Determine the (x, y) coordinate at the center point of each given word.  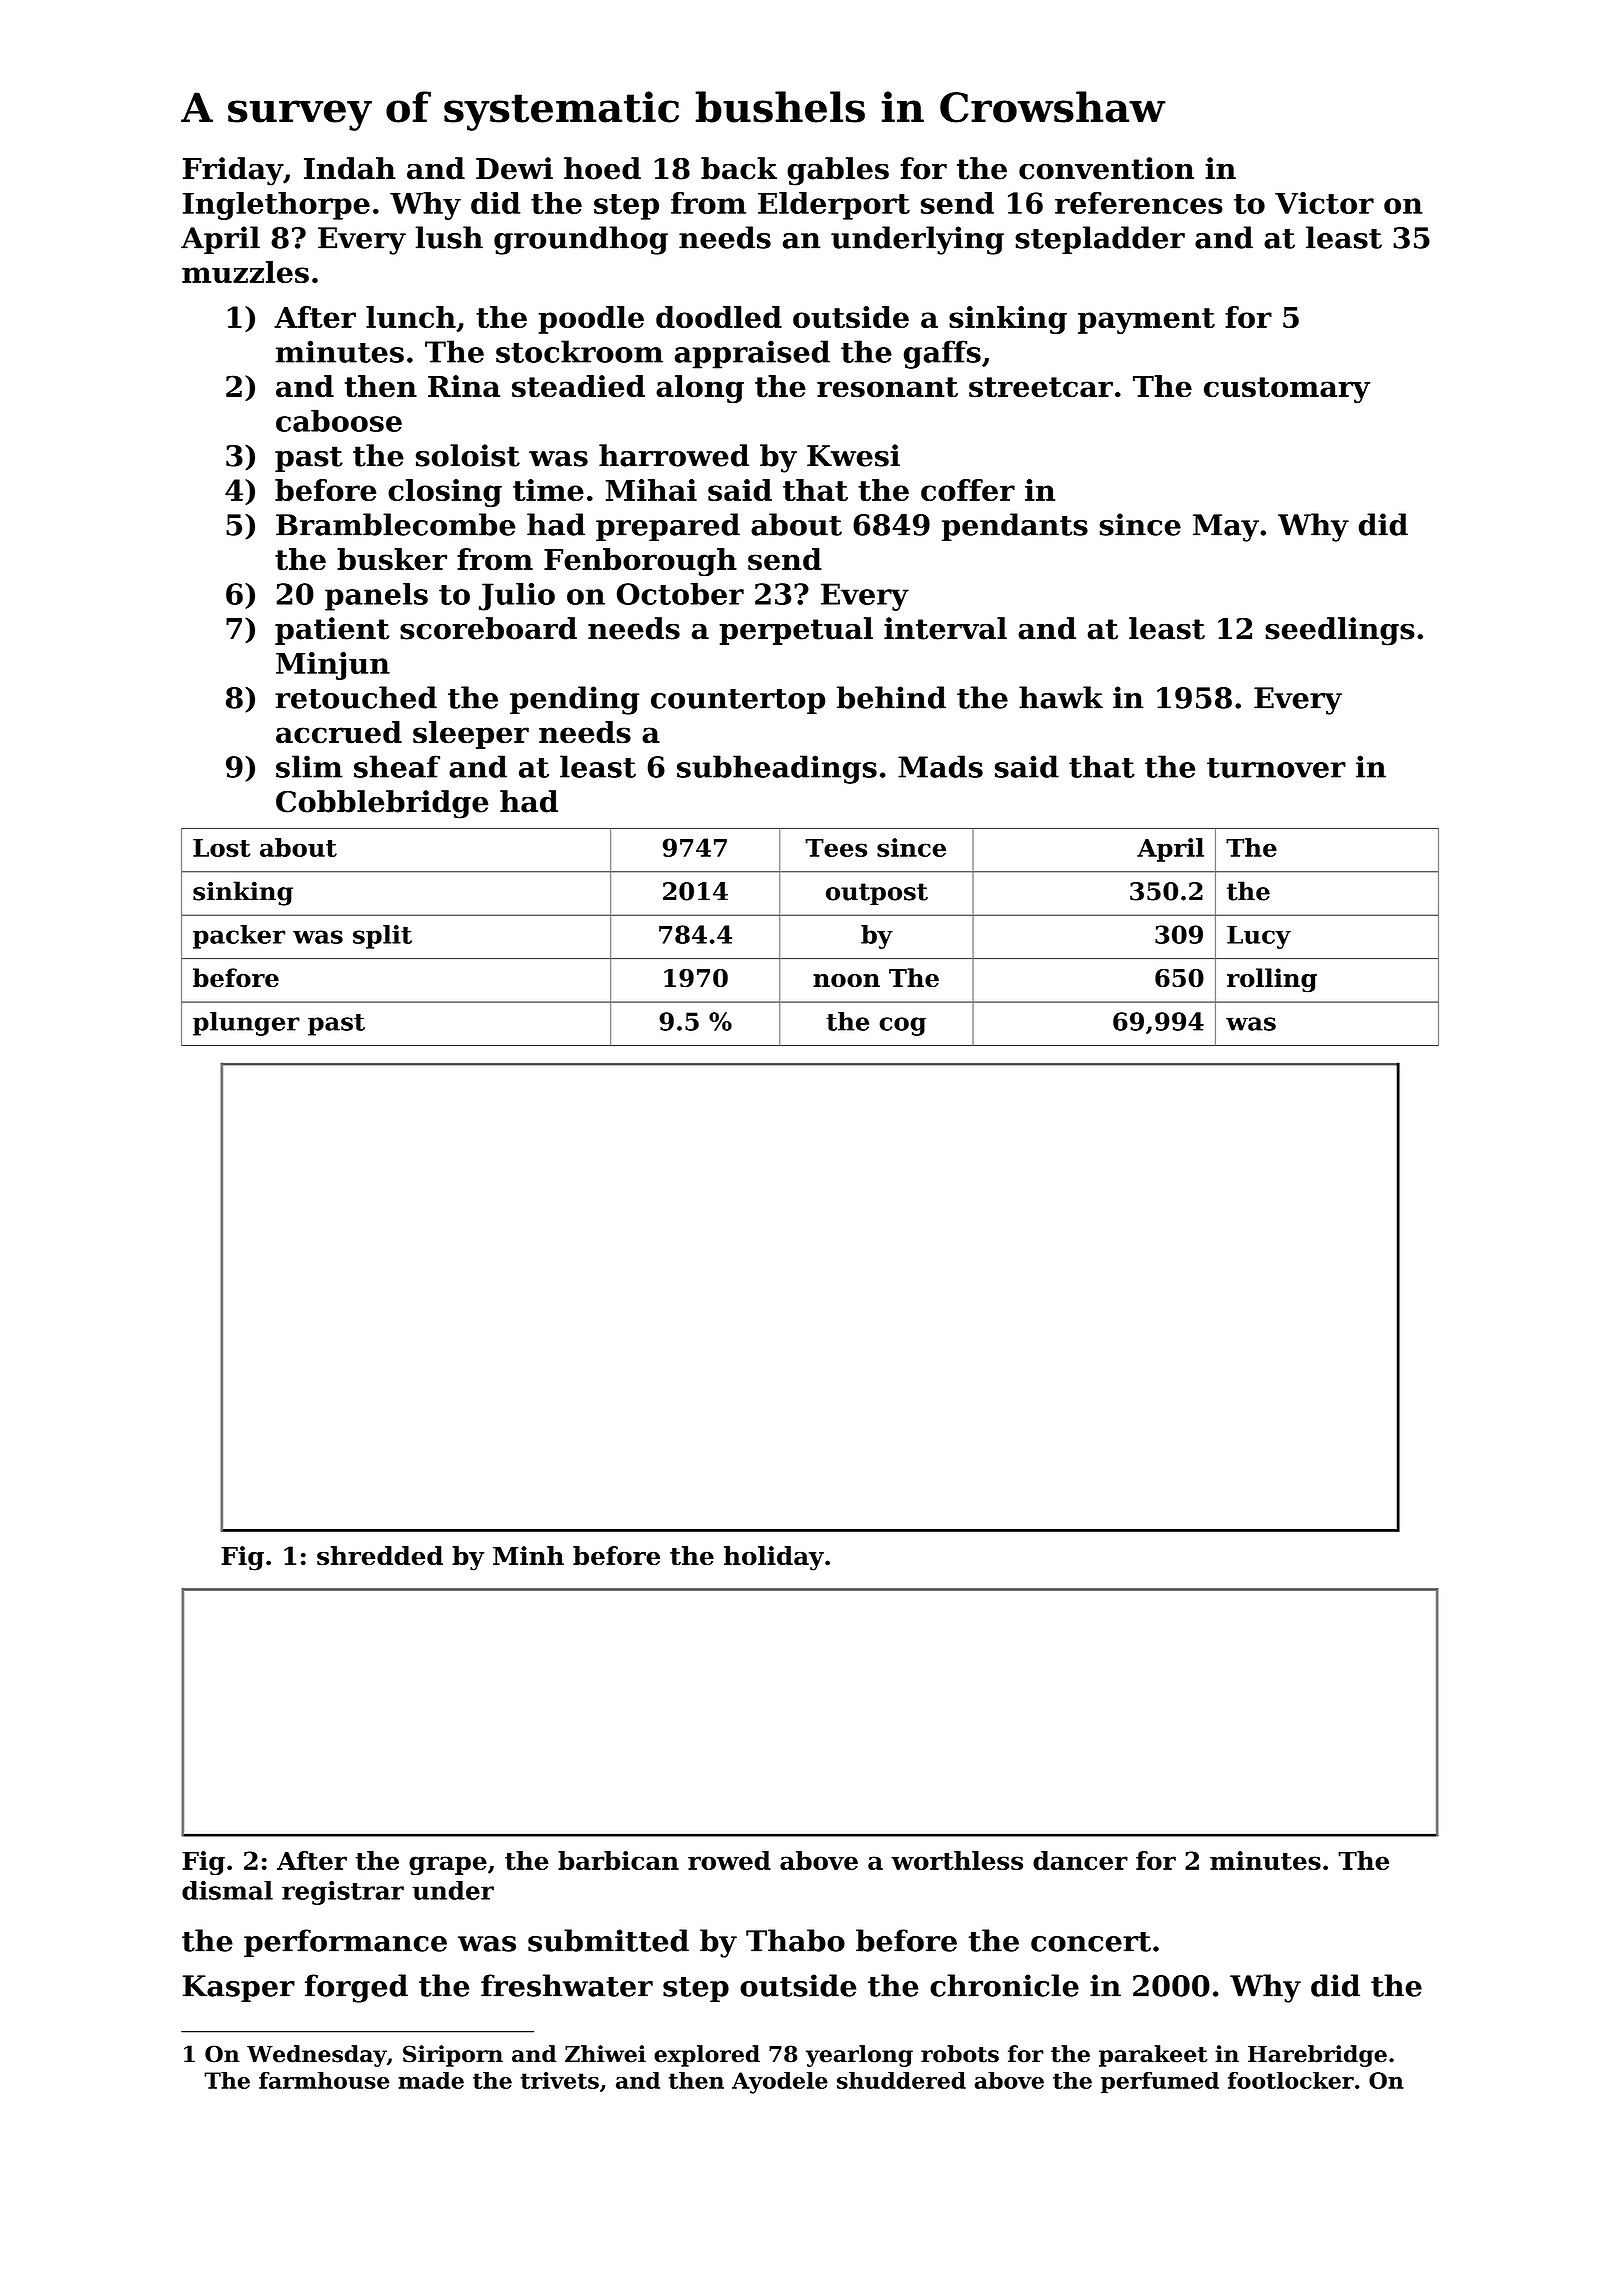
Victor (1324, 203)
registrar (343, 1893)
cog (902, 1026)
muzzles (245, 272)
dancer (1080, 1860)
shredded (380, 1556)
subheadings (777, 769)
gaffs (942, 354)
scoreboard (488, 628)
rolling (1272, 980)
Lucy (1259, 937)
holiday (774, 1558)
